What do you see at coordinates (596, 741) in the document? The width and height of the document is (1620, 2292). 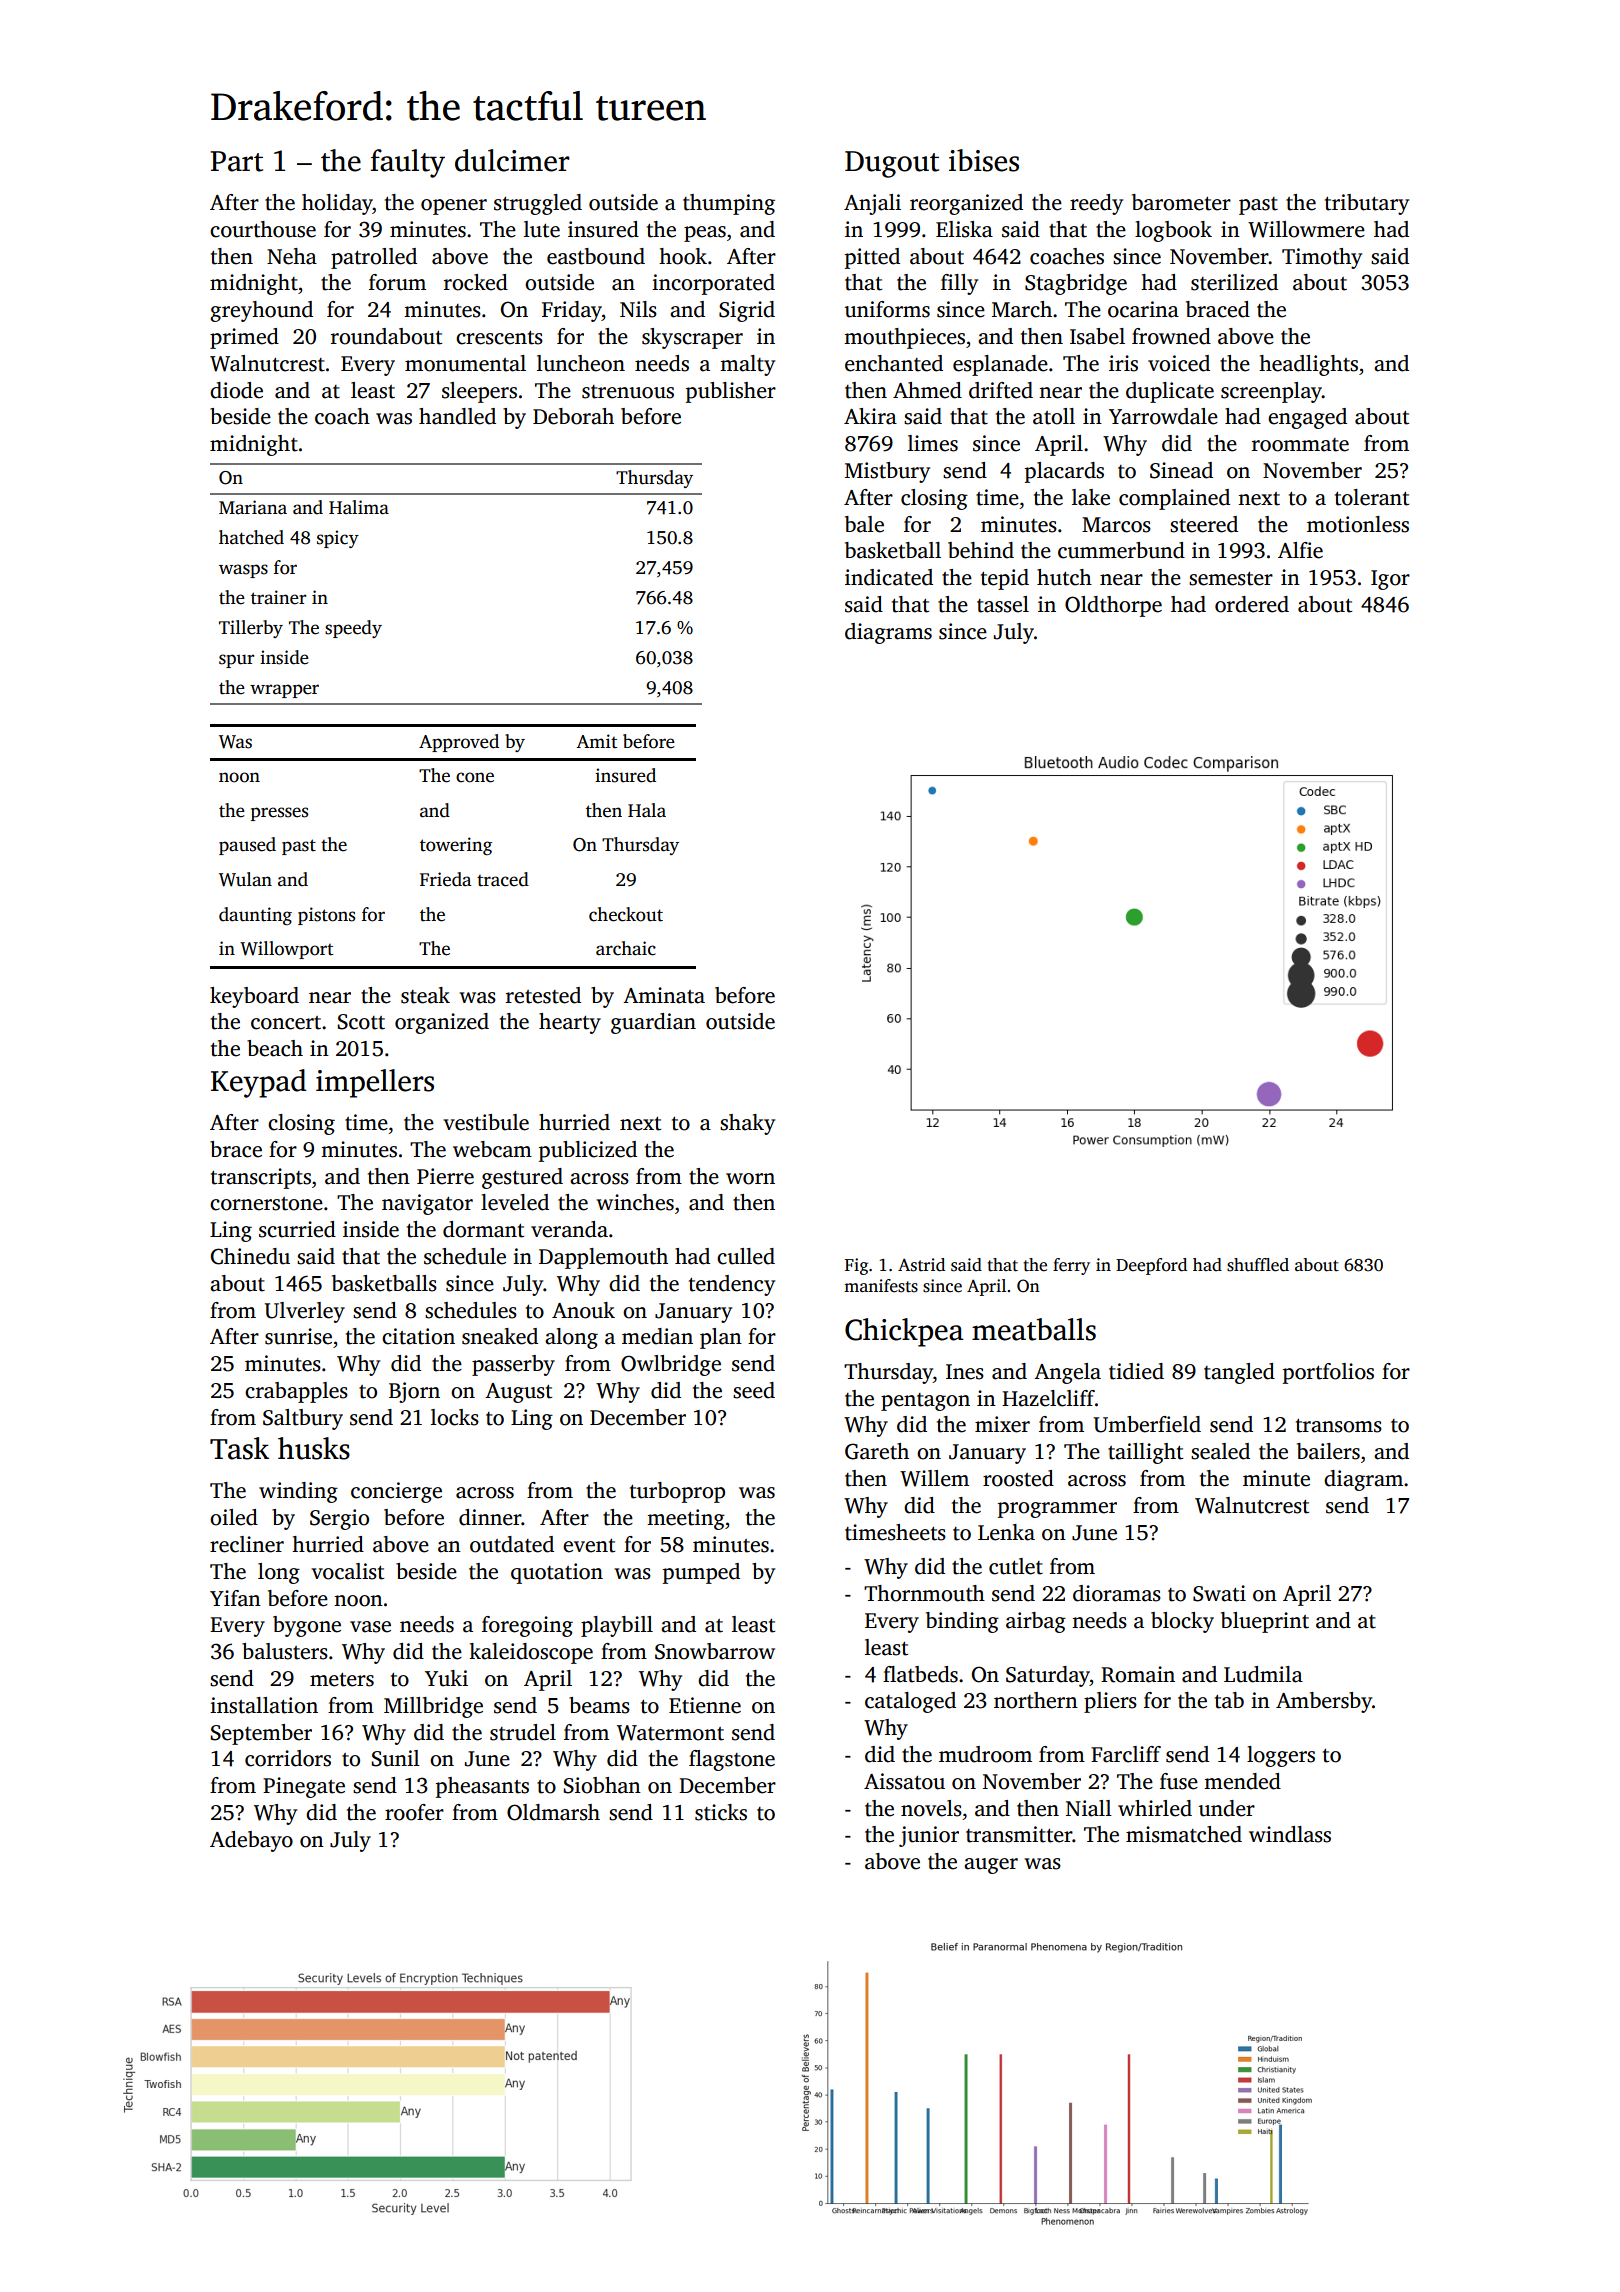 I see `Amit` at bounding box center [596, 741].
